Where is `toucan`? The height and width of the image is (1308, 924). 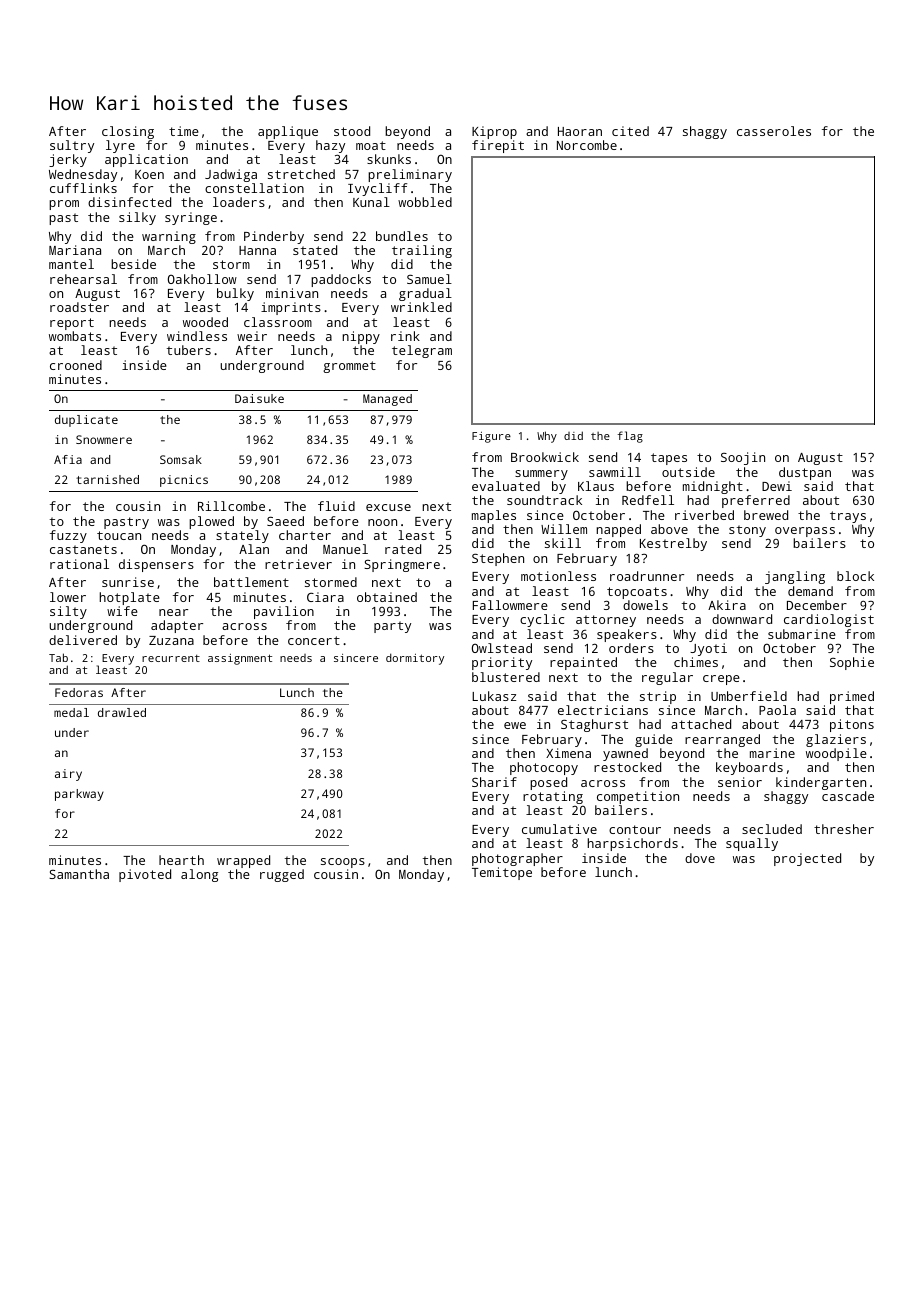 toucan is located at coordinates (119, 535).
